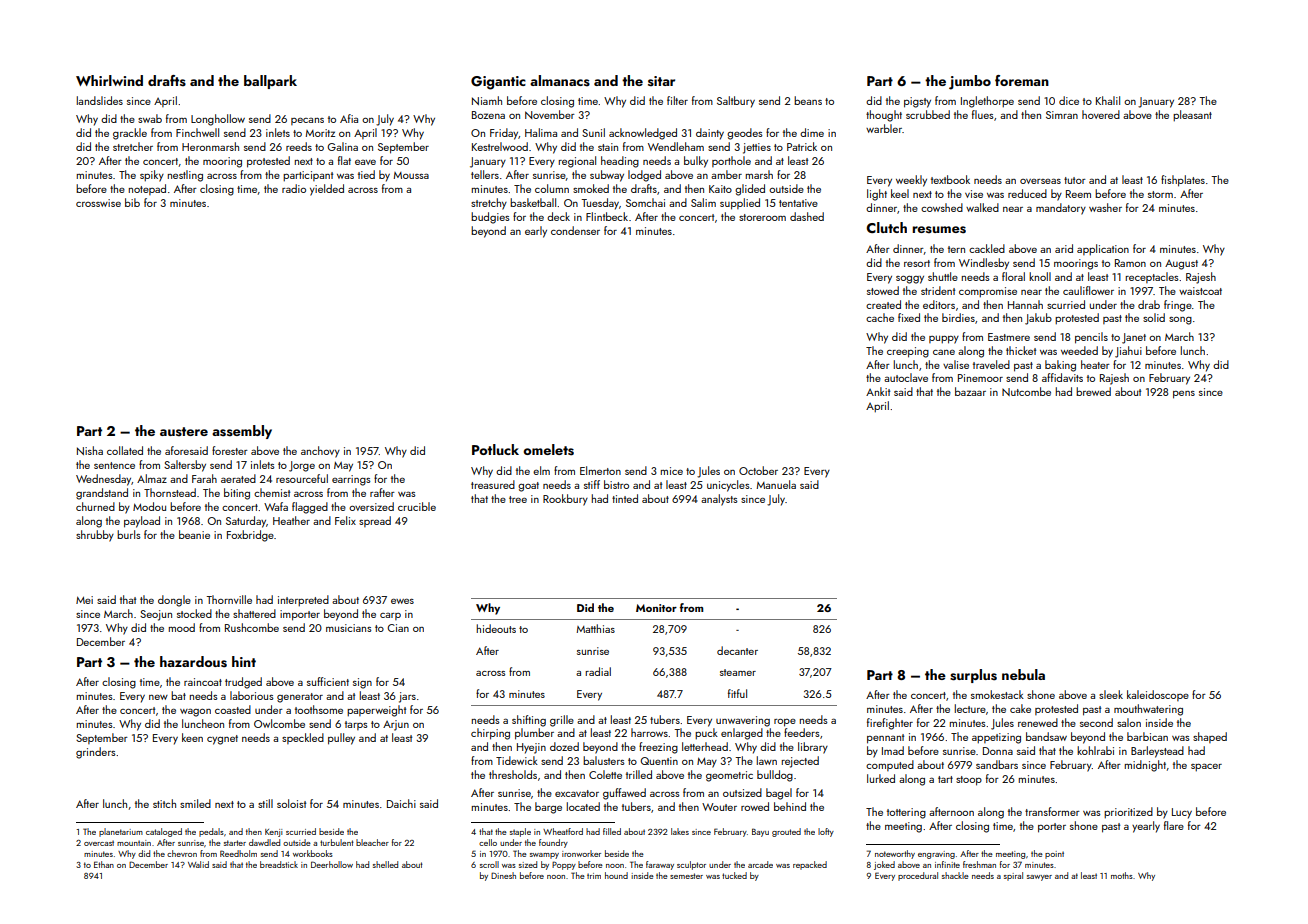 The image size is (1308, 924). Describe the element at coordinates (174, 601) in the screenshot. I see `dongle` at that location.
